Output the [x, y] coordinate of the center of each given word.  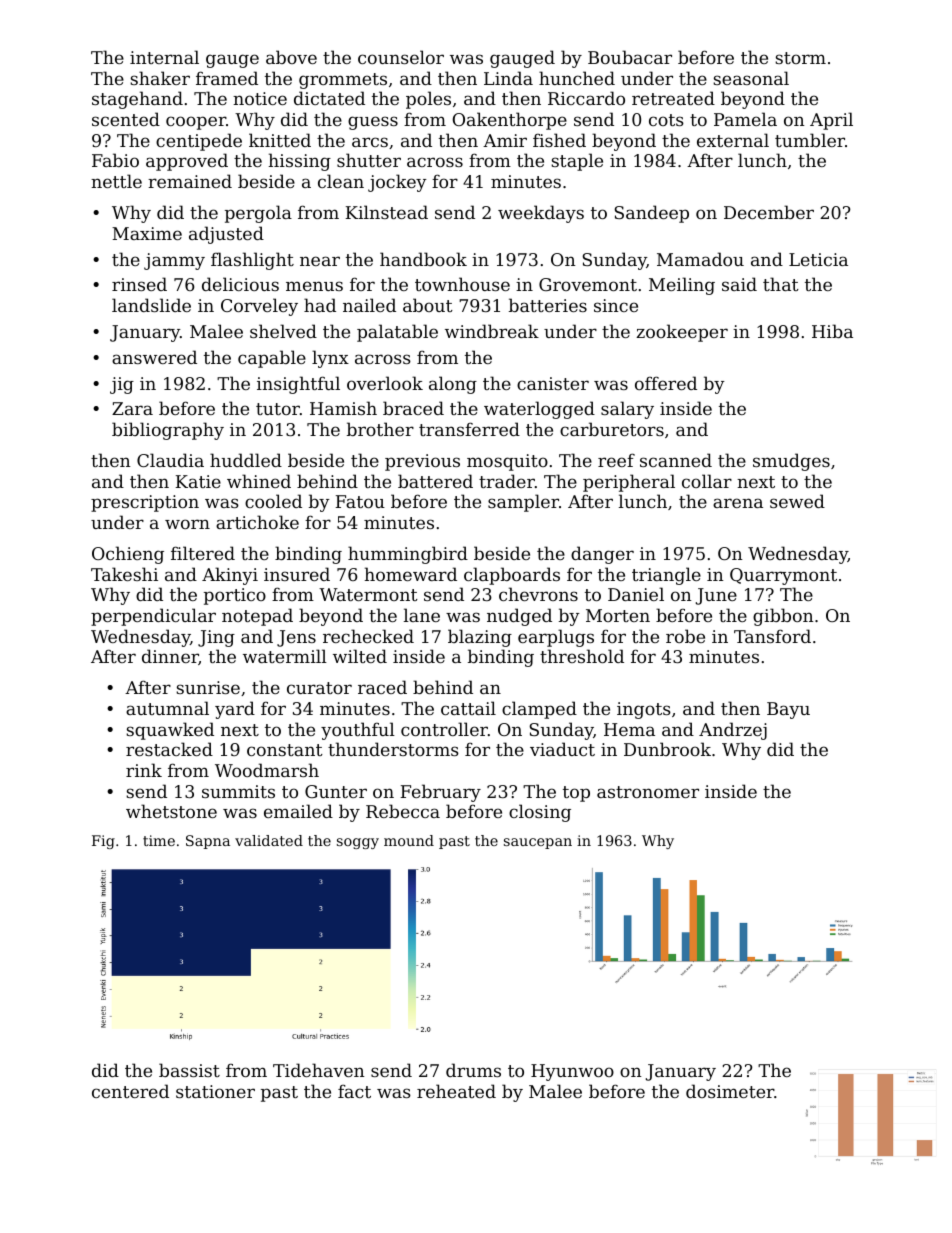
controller [444, 729]
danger [602, 555]
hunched [577, 78]
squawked [170, 731]
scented [126, 119]
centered [130, 1091]
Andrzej [733, 731]
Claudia [170, 460]
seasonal [751, 78]
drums [473, 1070]
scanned [676, 460]
